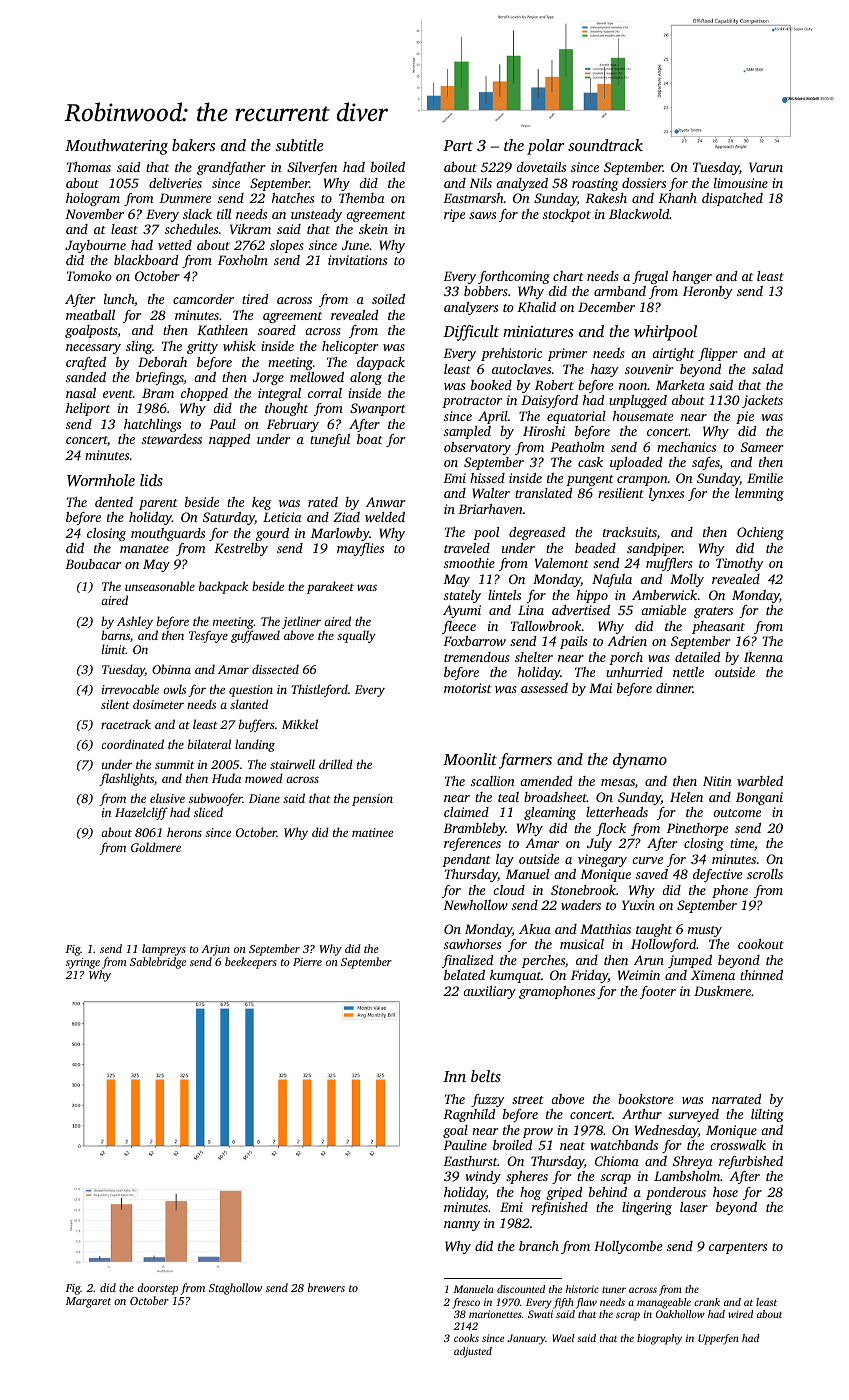 This page has width=849, height=1400. What do you see at coordinates (459, 627) in the page?
I see `fleece` at bounding box center [459, 627].
